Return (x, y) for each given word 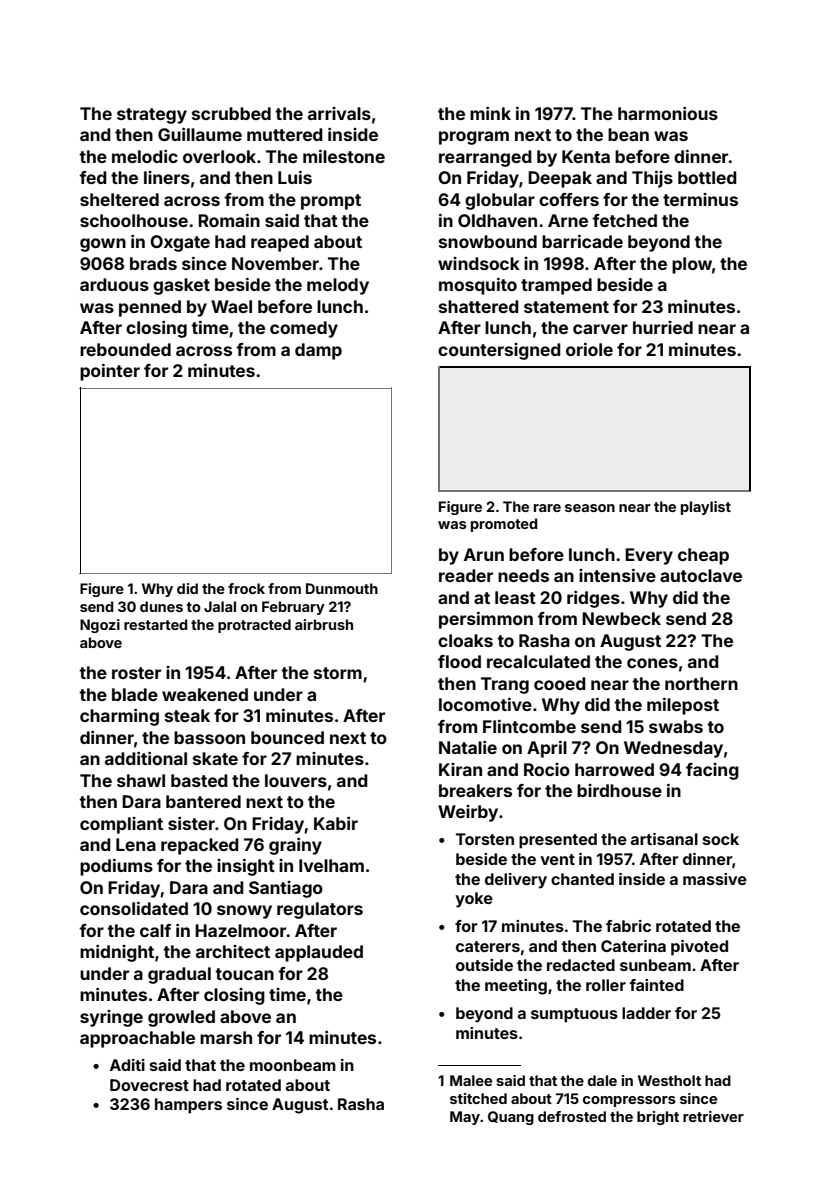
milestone (344, 156)
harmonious (668, 113)
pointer (110, 372)
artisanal (664, 839)
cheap (703, 556)
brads (153, 263)
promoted (504, 525)
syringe (111, 1018)
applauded (319, 953)
